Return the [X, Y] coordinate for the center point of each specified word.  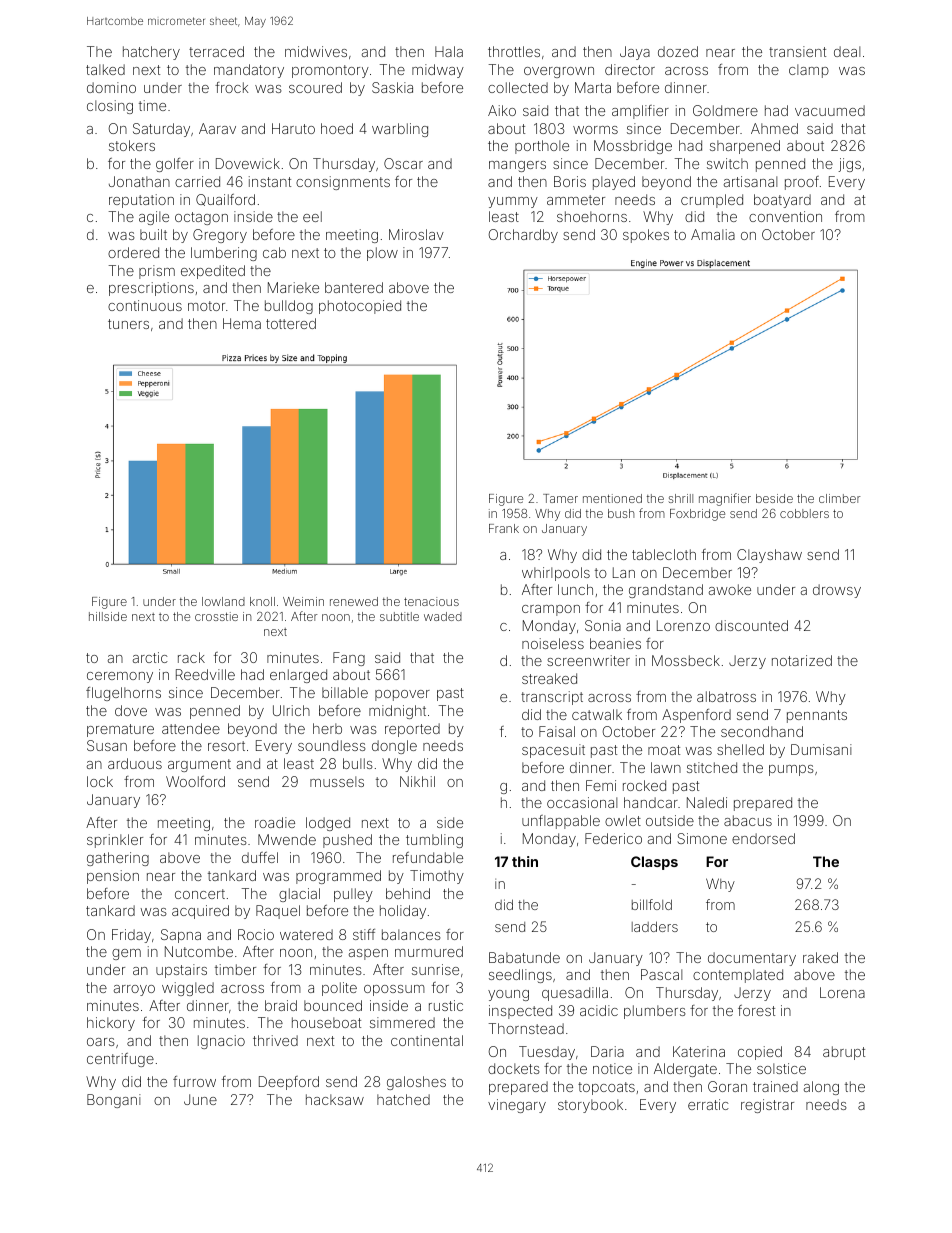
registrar [767, 1106]
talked [105, 69]
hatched [403, 1099]
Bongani [114, 1101]
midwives [316, 51]
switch [727, 163]
